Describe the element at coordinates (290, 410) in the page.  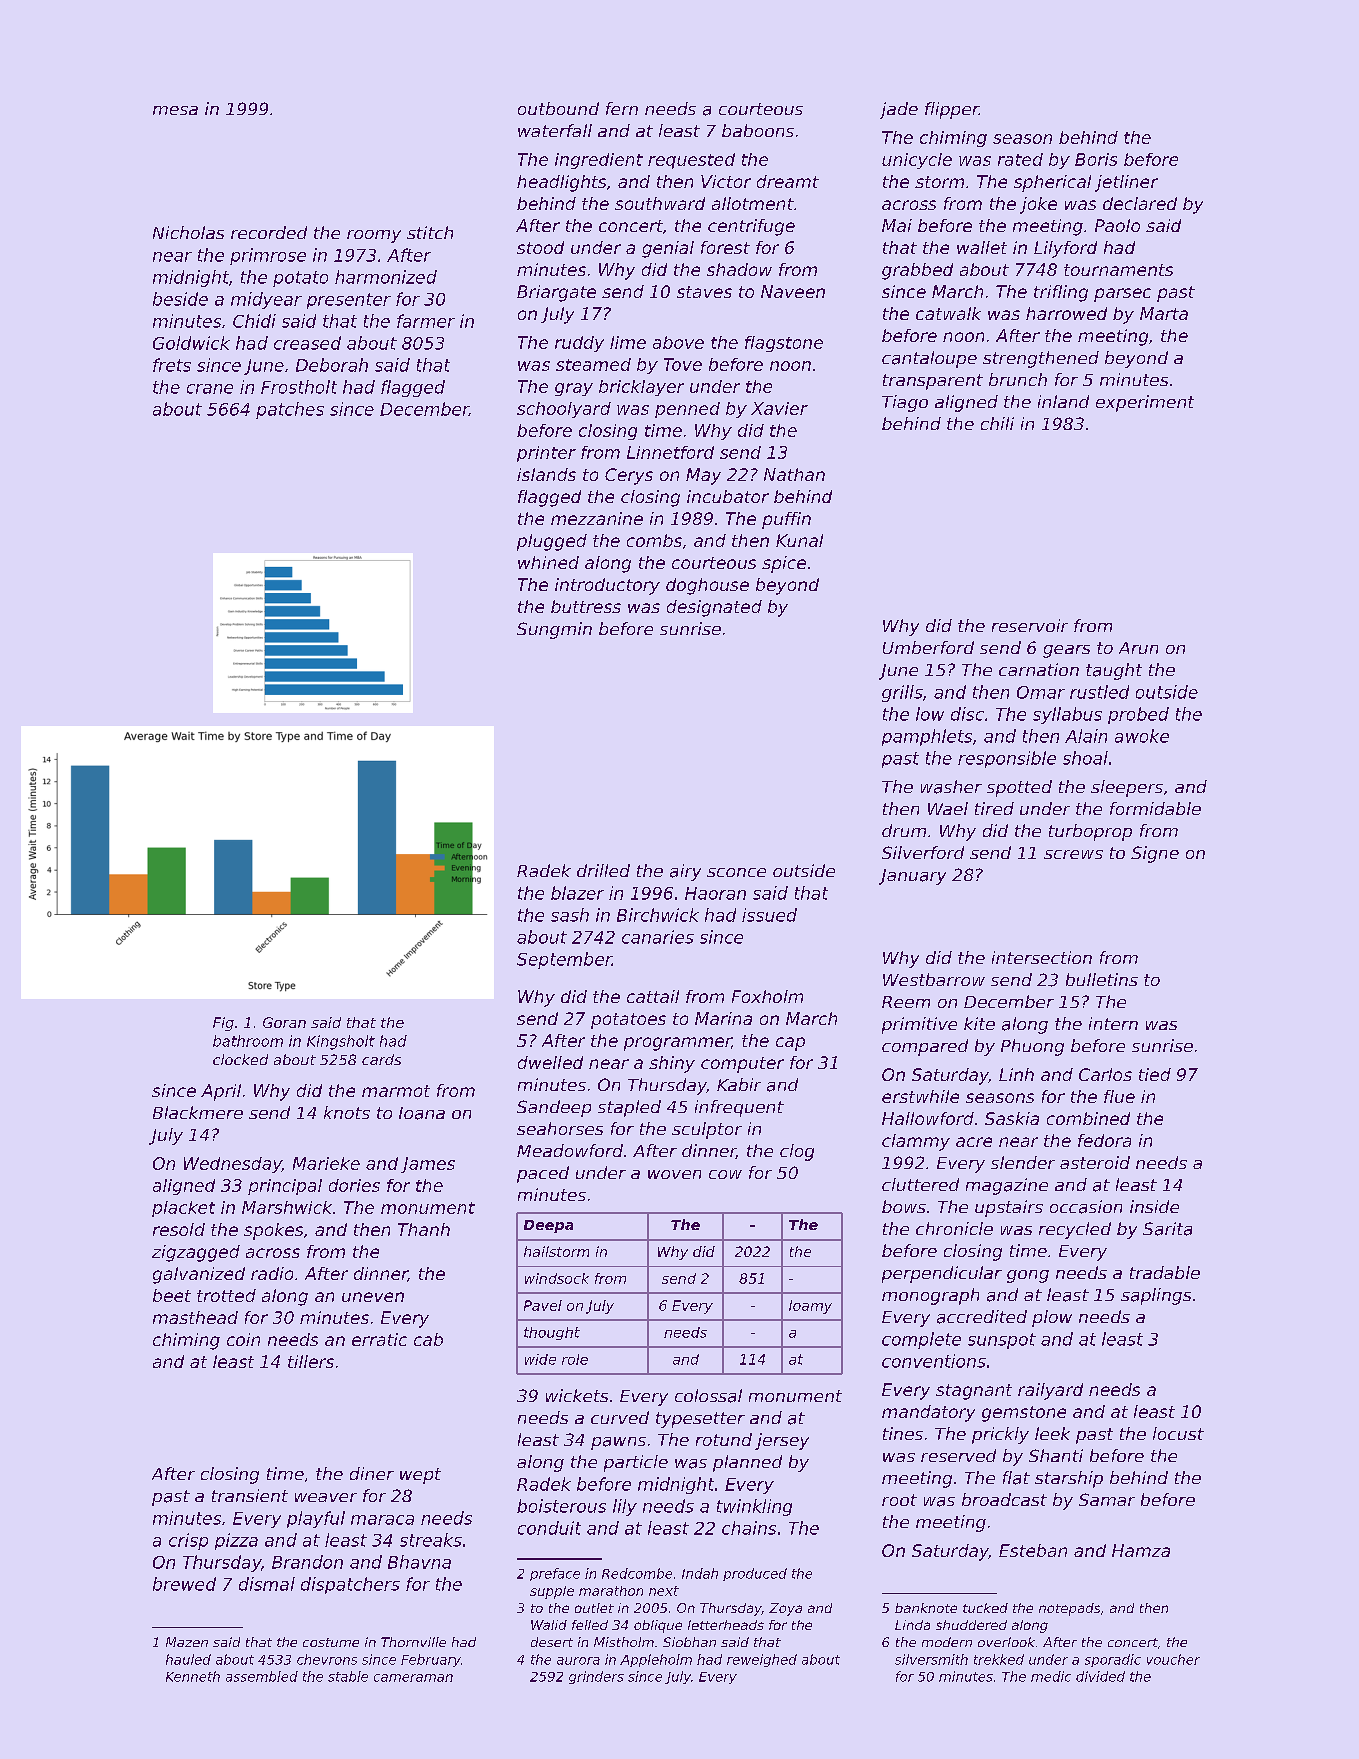
I see `patches` at that location.
